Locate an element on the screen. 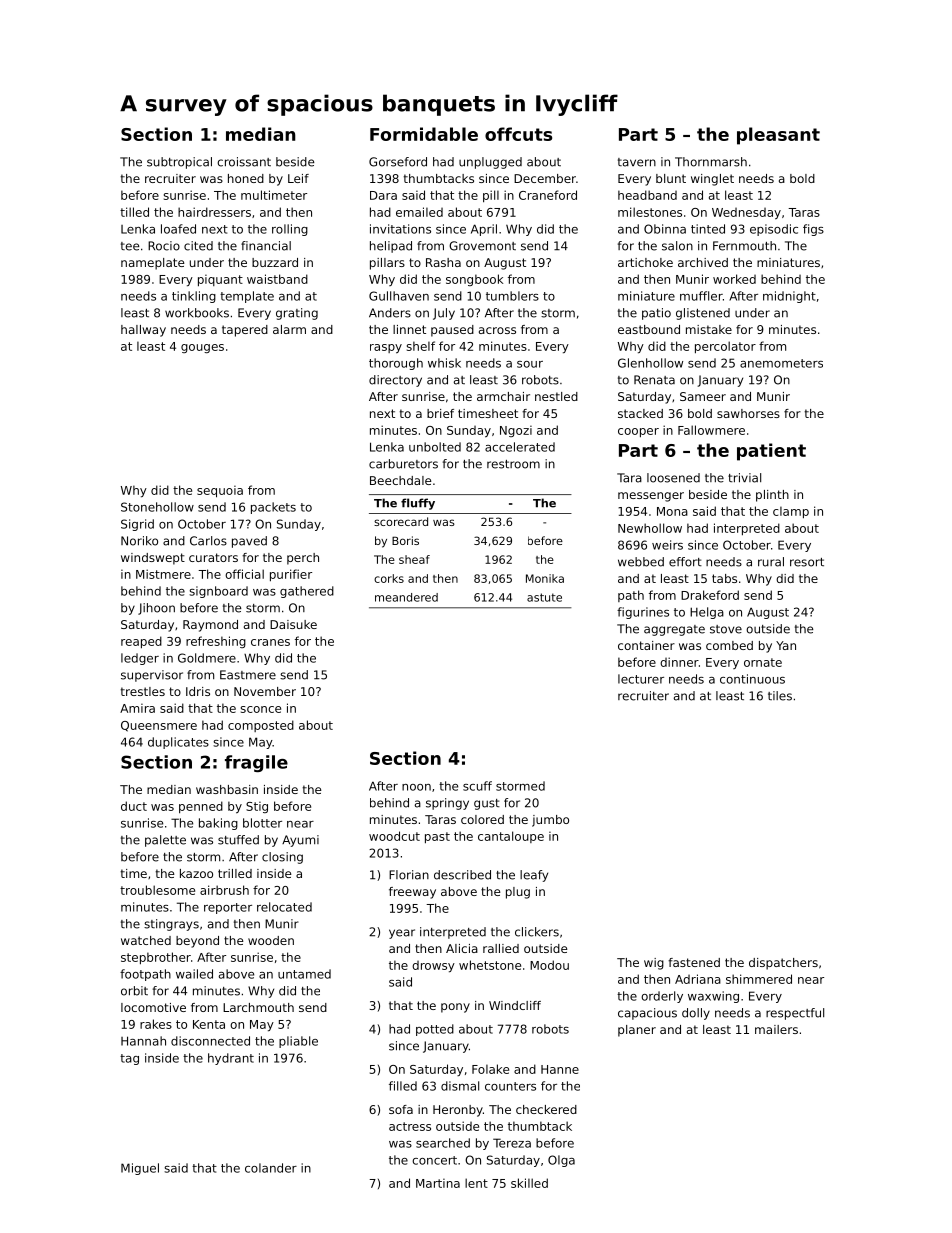  sequoia is located at coordinates (220, 491).
